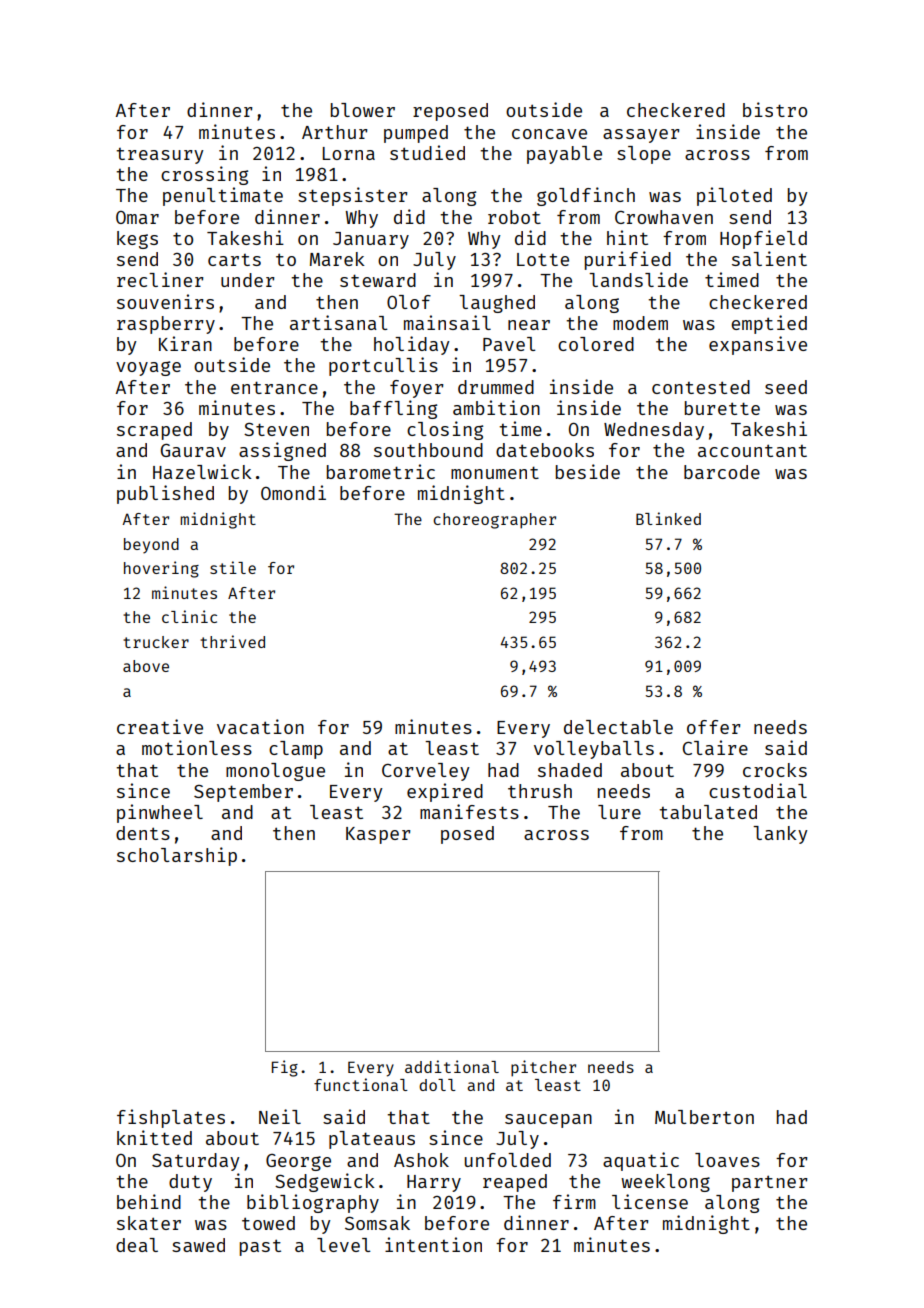  What do you see at coordinates (775, 109) in the image?
I see `bistro` at bounding box center [775, 109].
